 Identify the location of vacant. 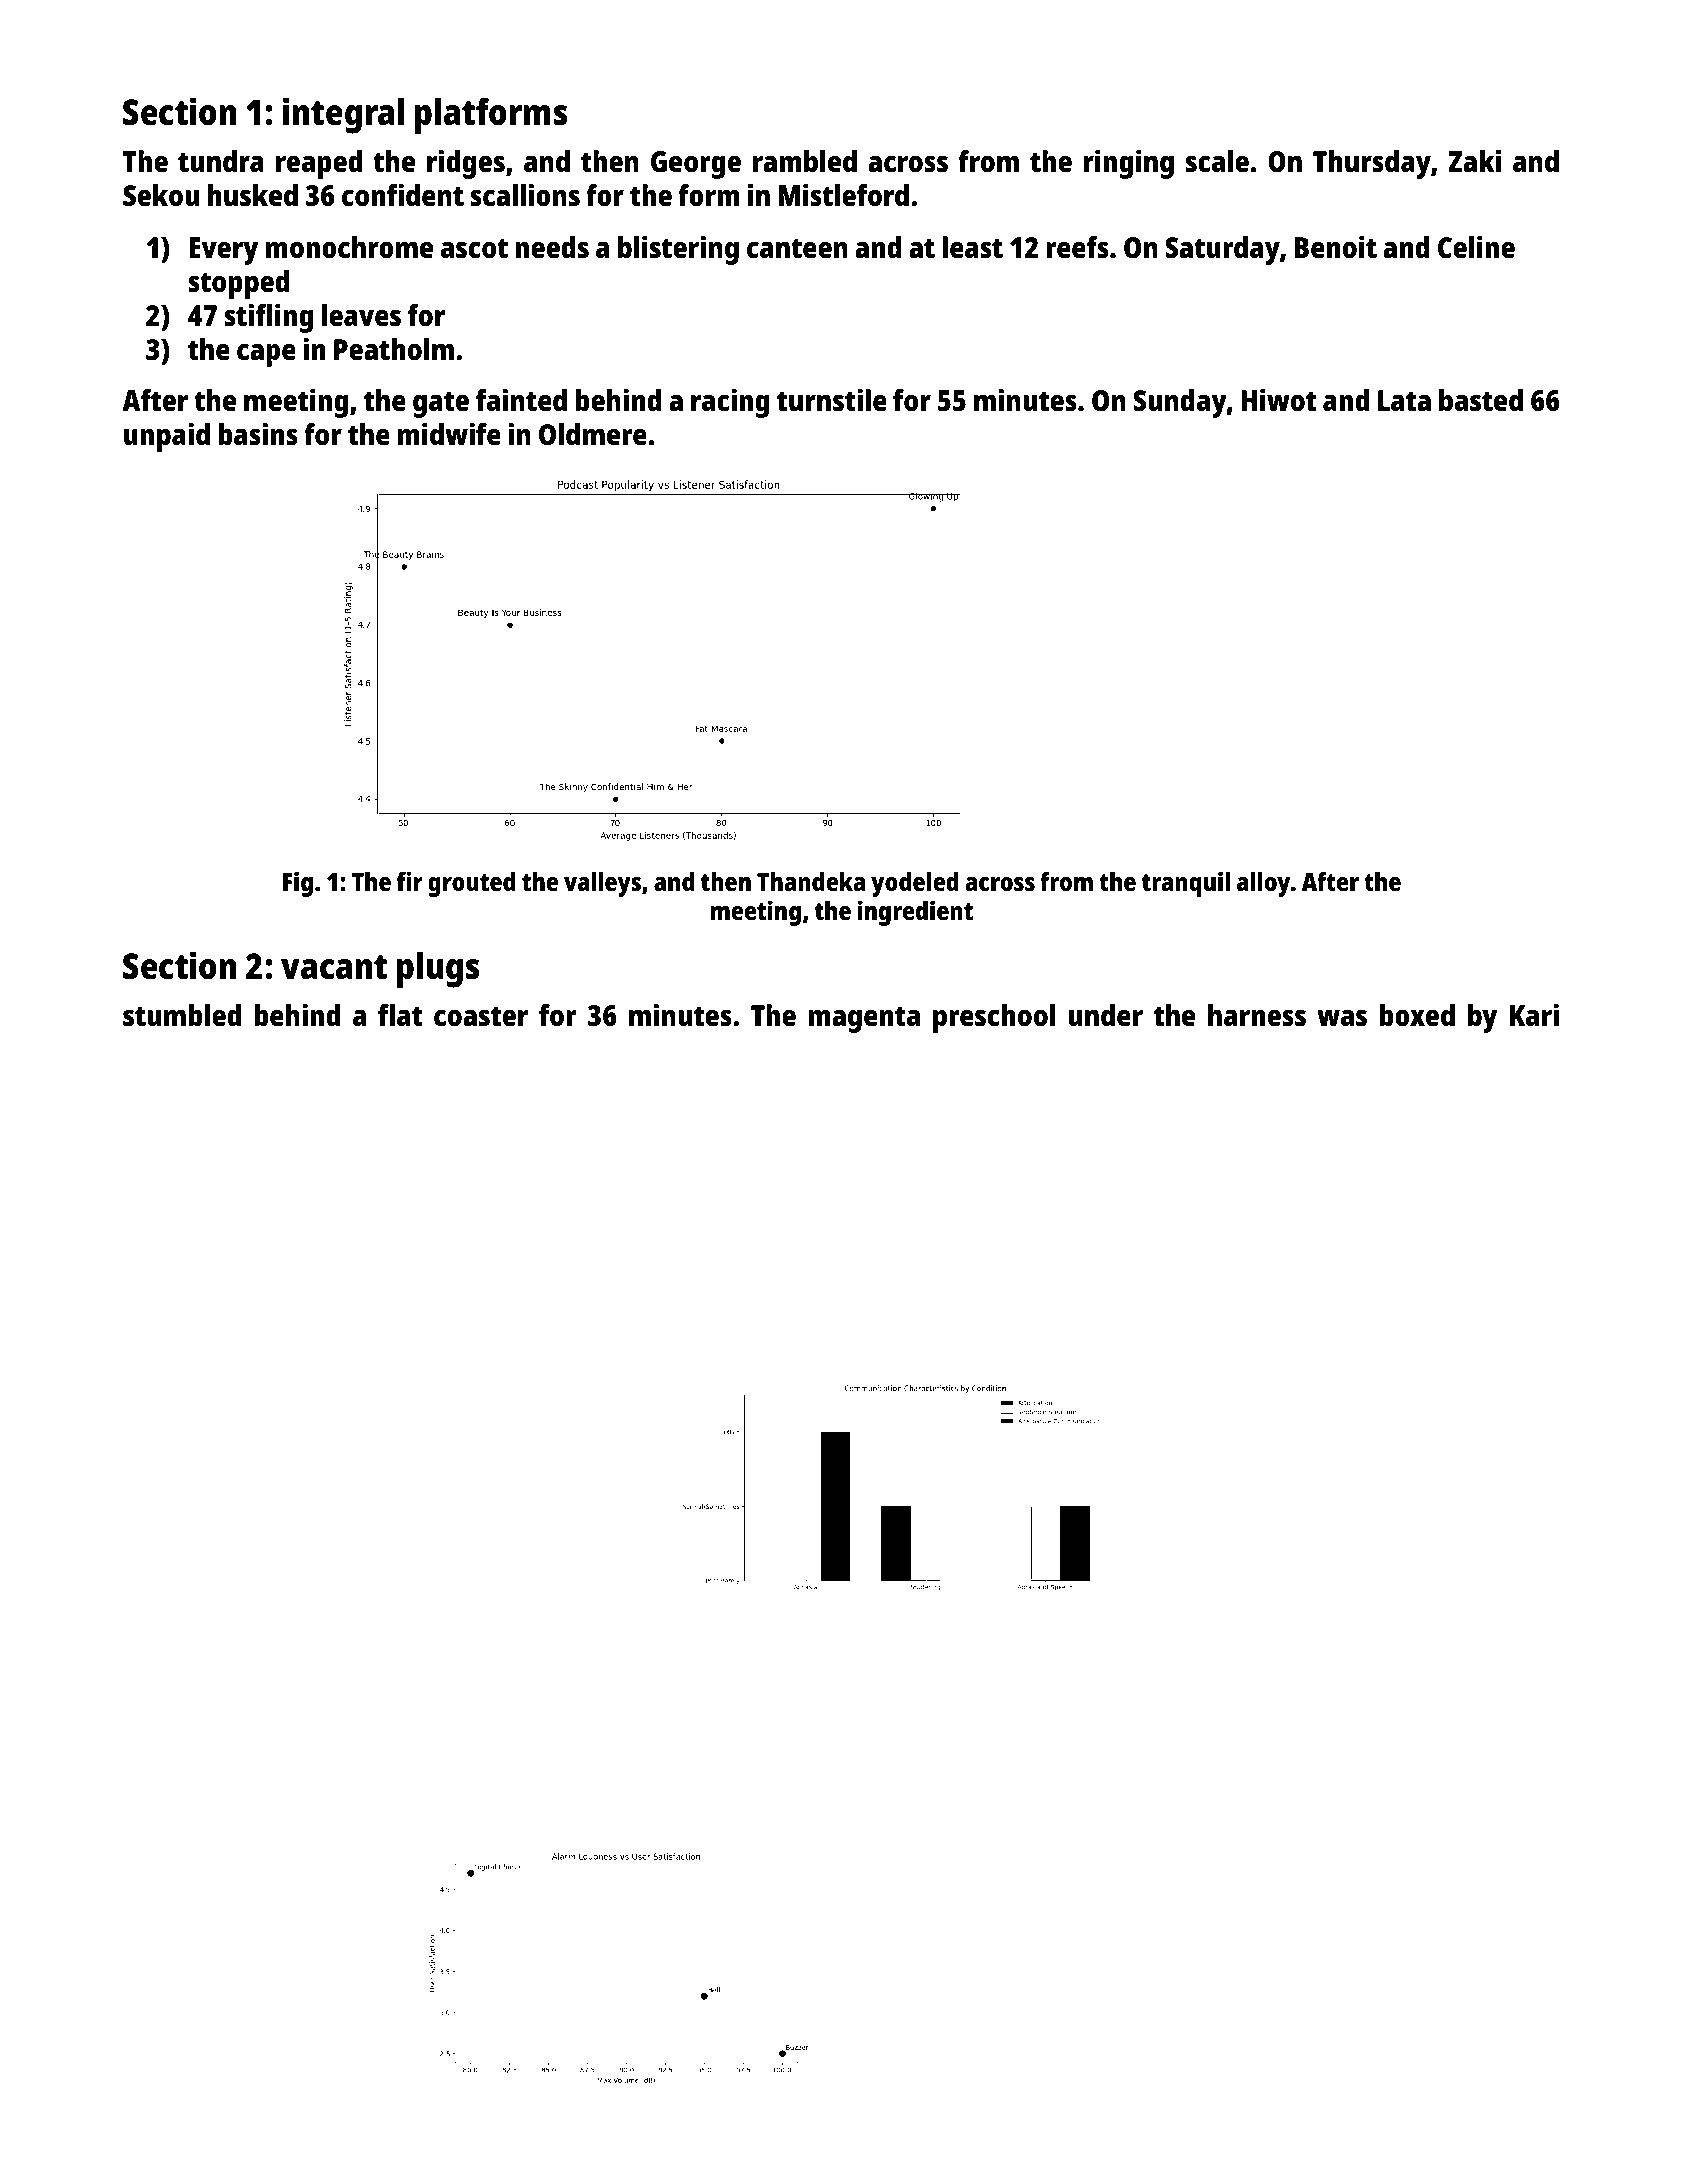
(334, 967).
